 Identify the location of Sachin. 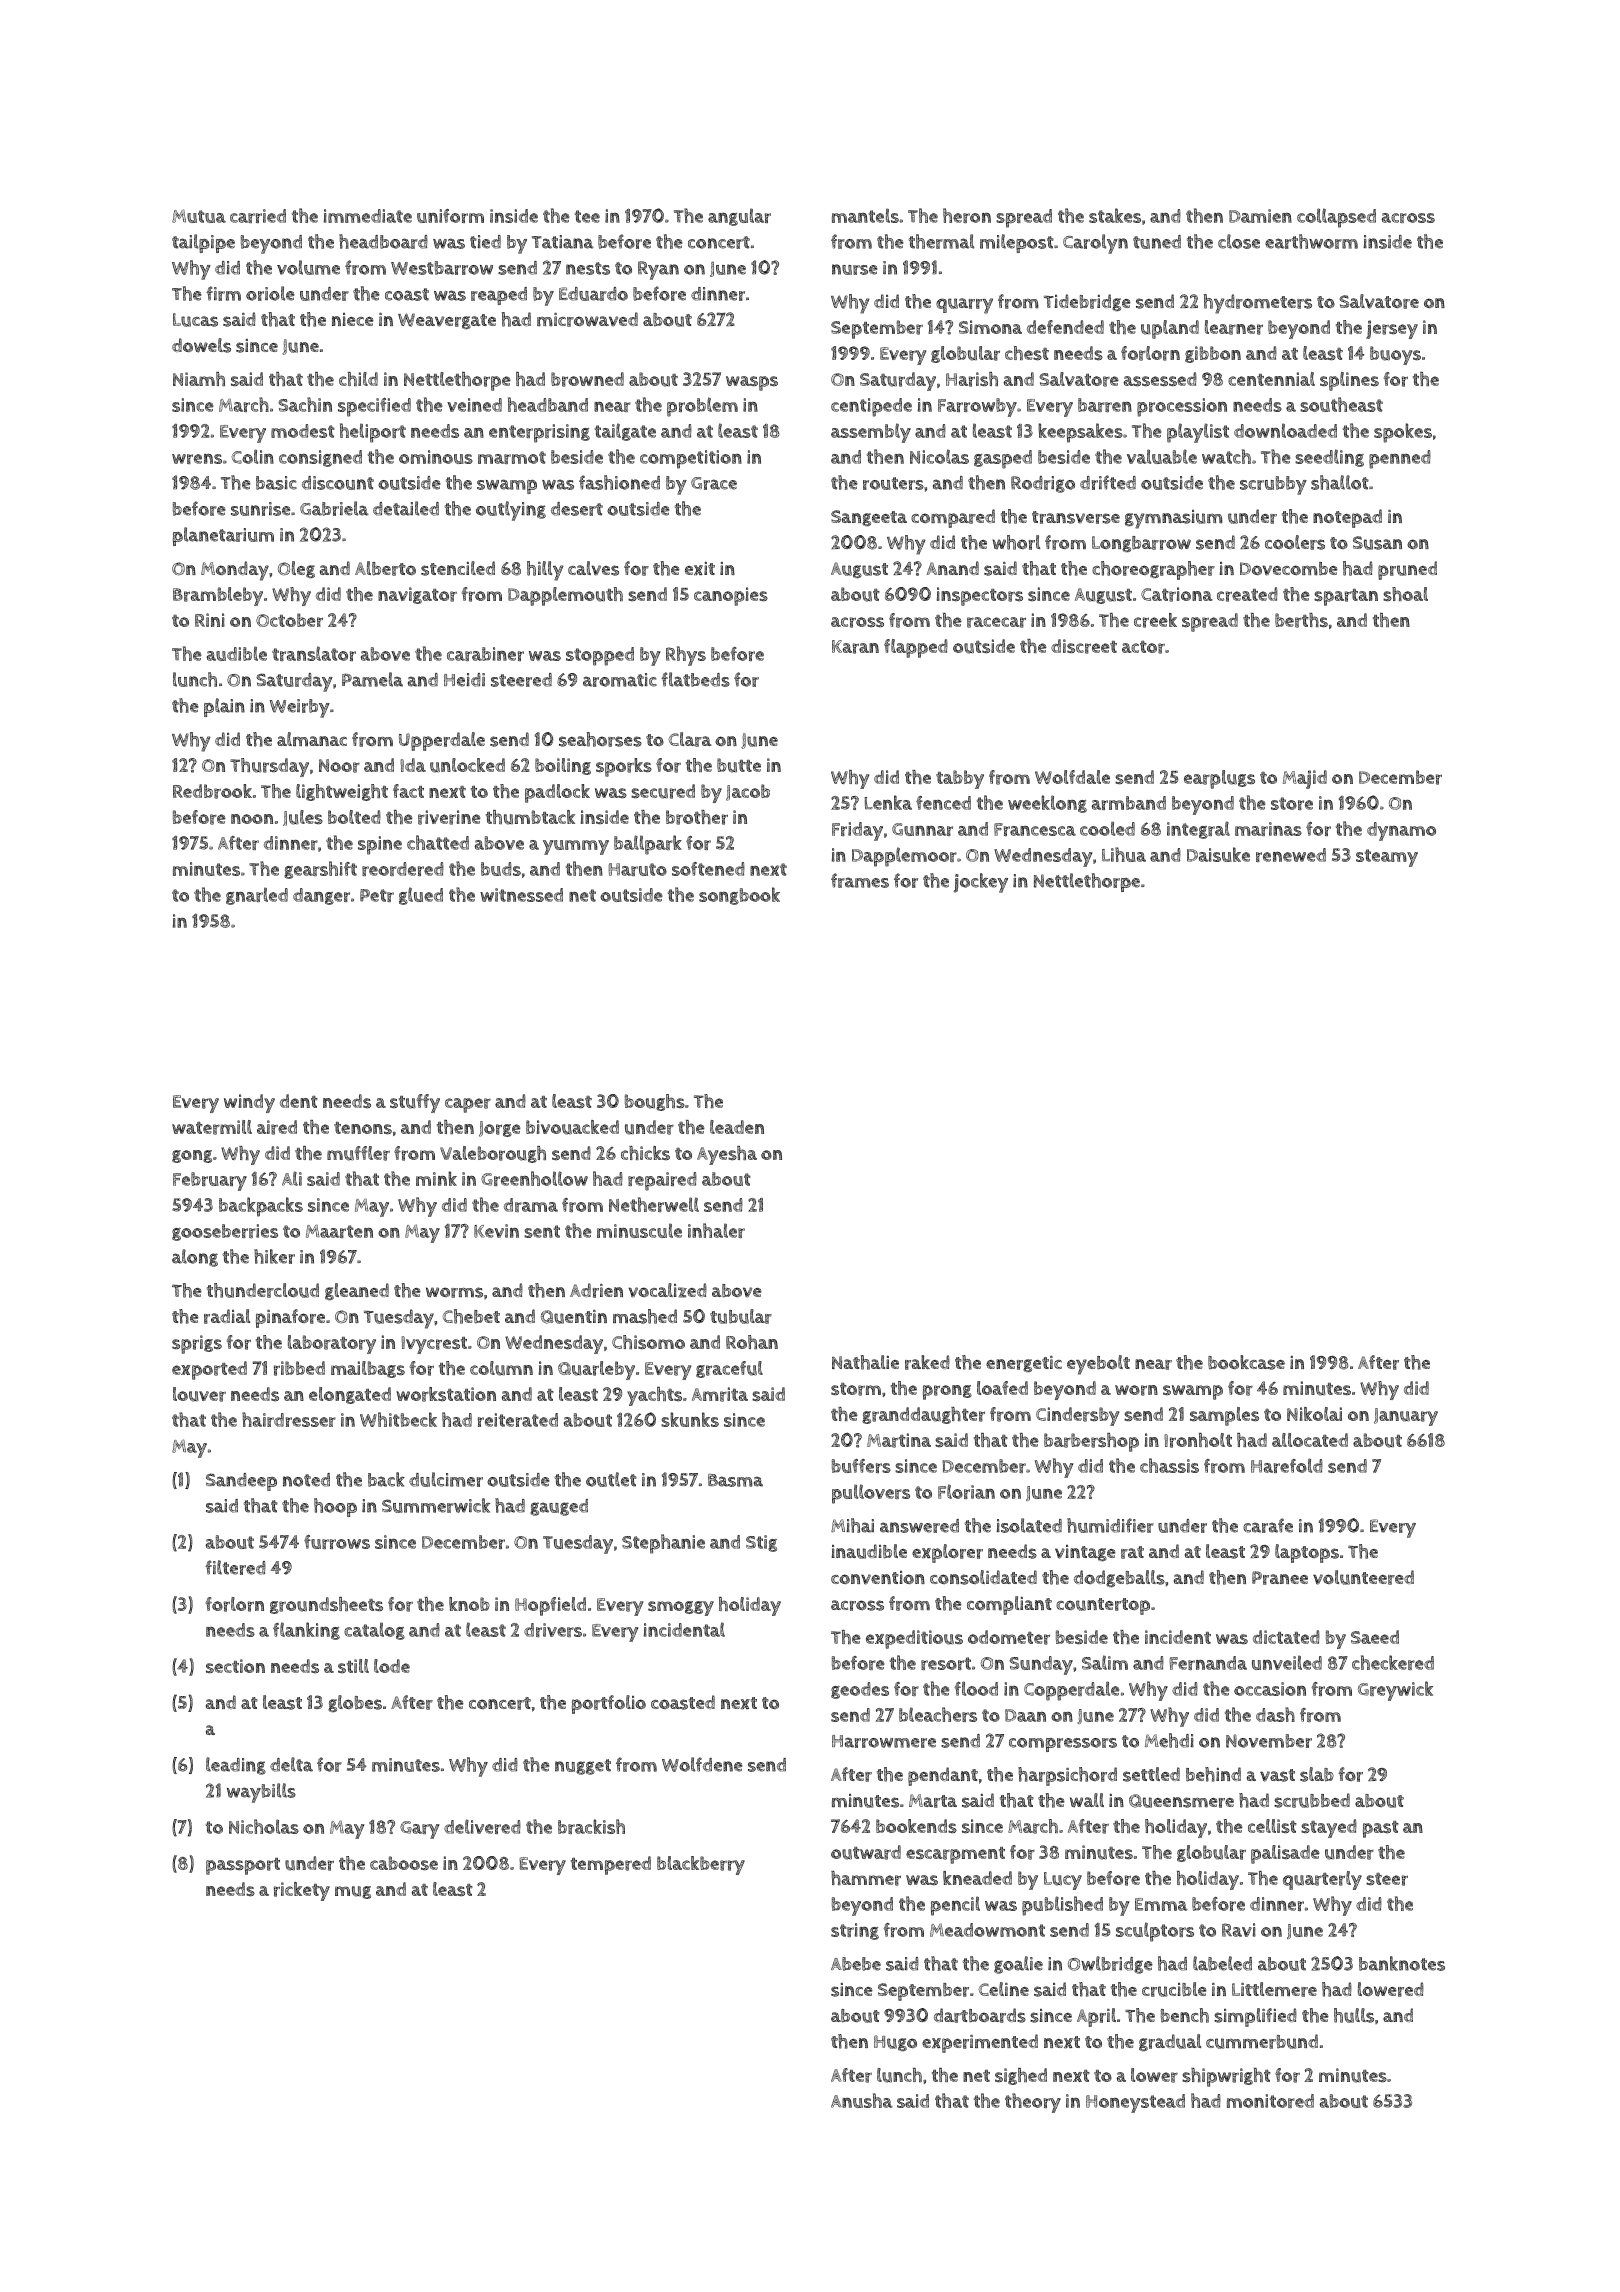
(305, 404).
